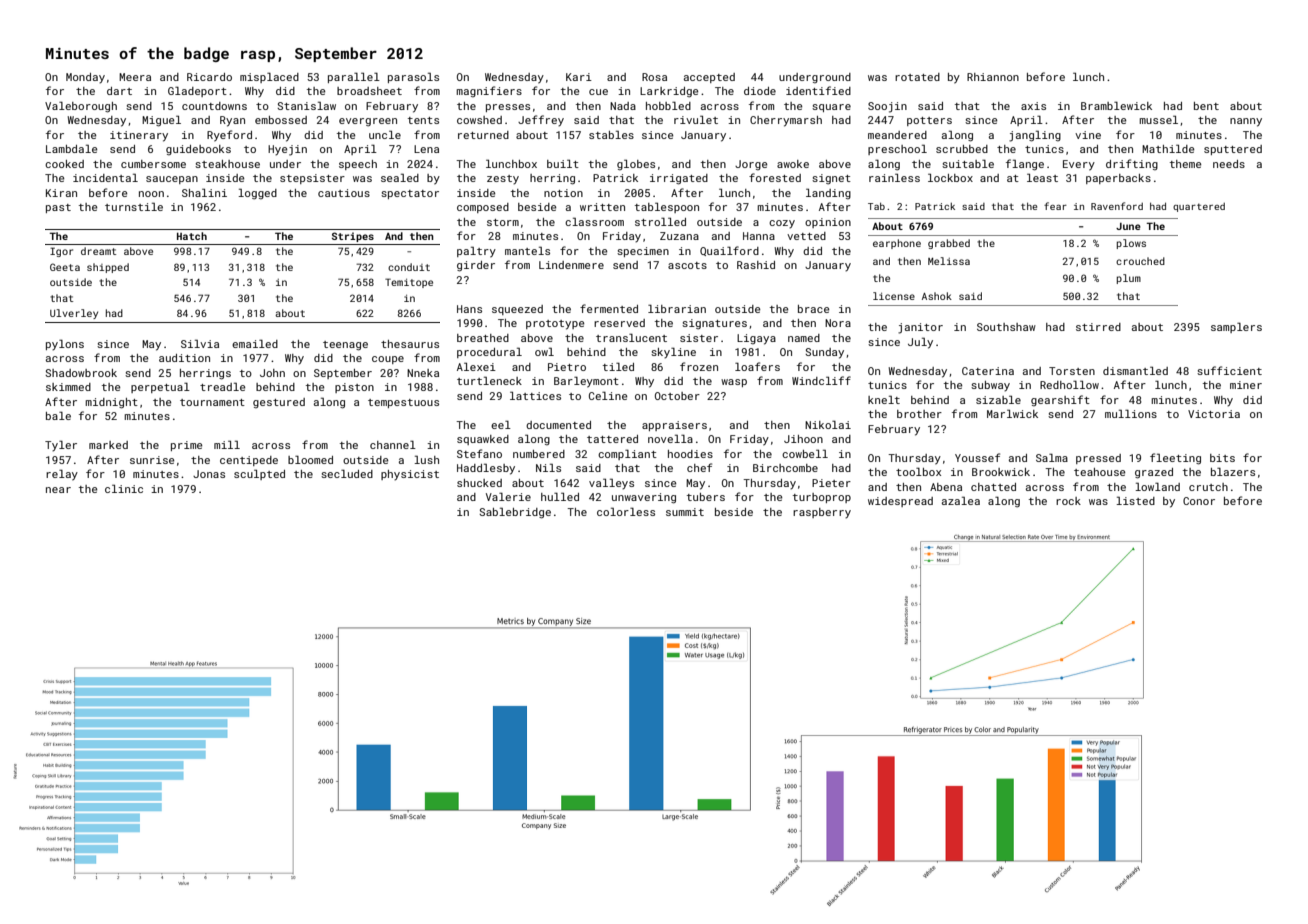 This screenshot has width=1308, height=924. Describe the element at coordinates (310, 459) in the screenshot. I see `bloomed` at that location.
